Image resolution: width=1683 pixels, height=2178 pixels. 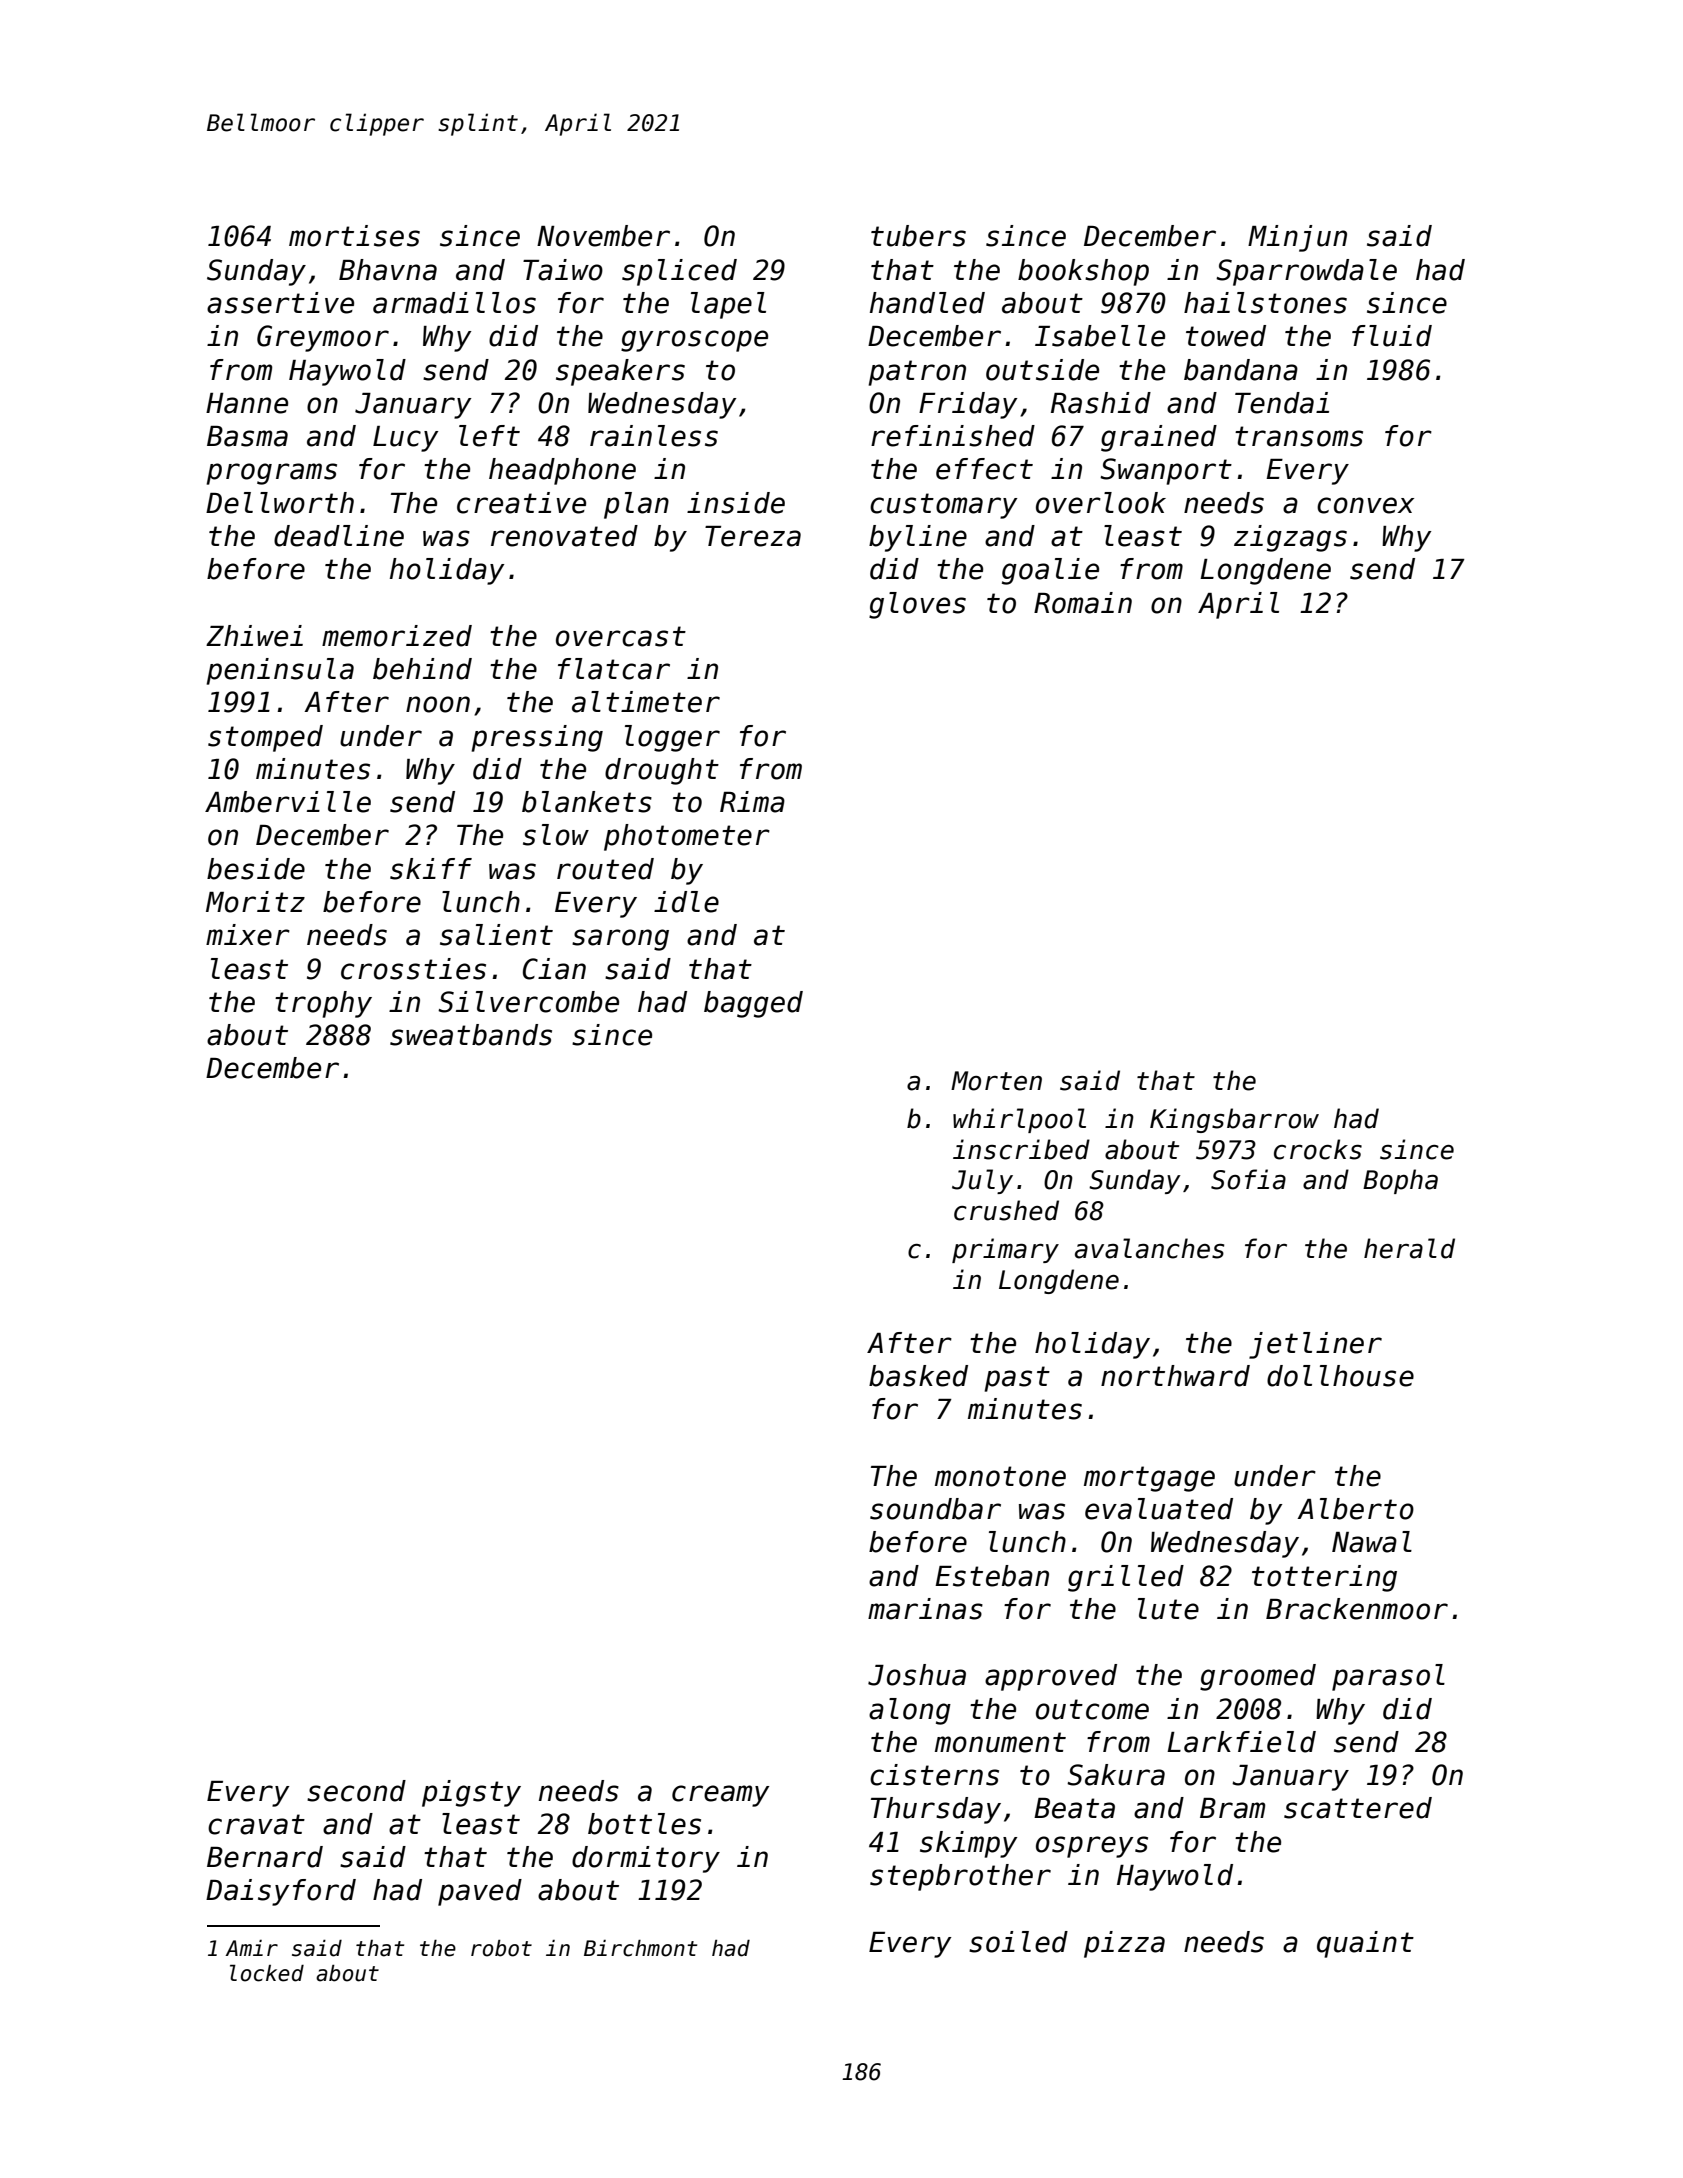 What do you see at coordinates (918, 1376) in the document?
I see `basked` at bounding box center [918, 1376].
